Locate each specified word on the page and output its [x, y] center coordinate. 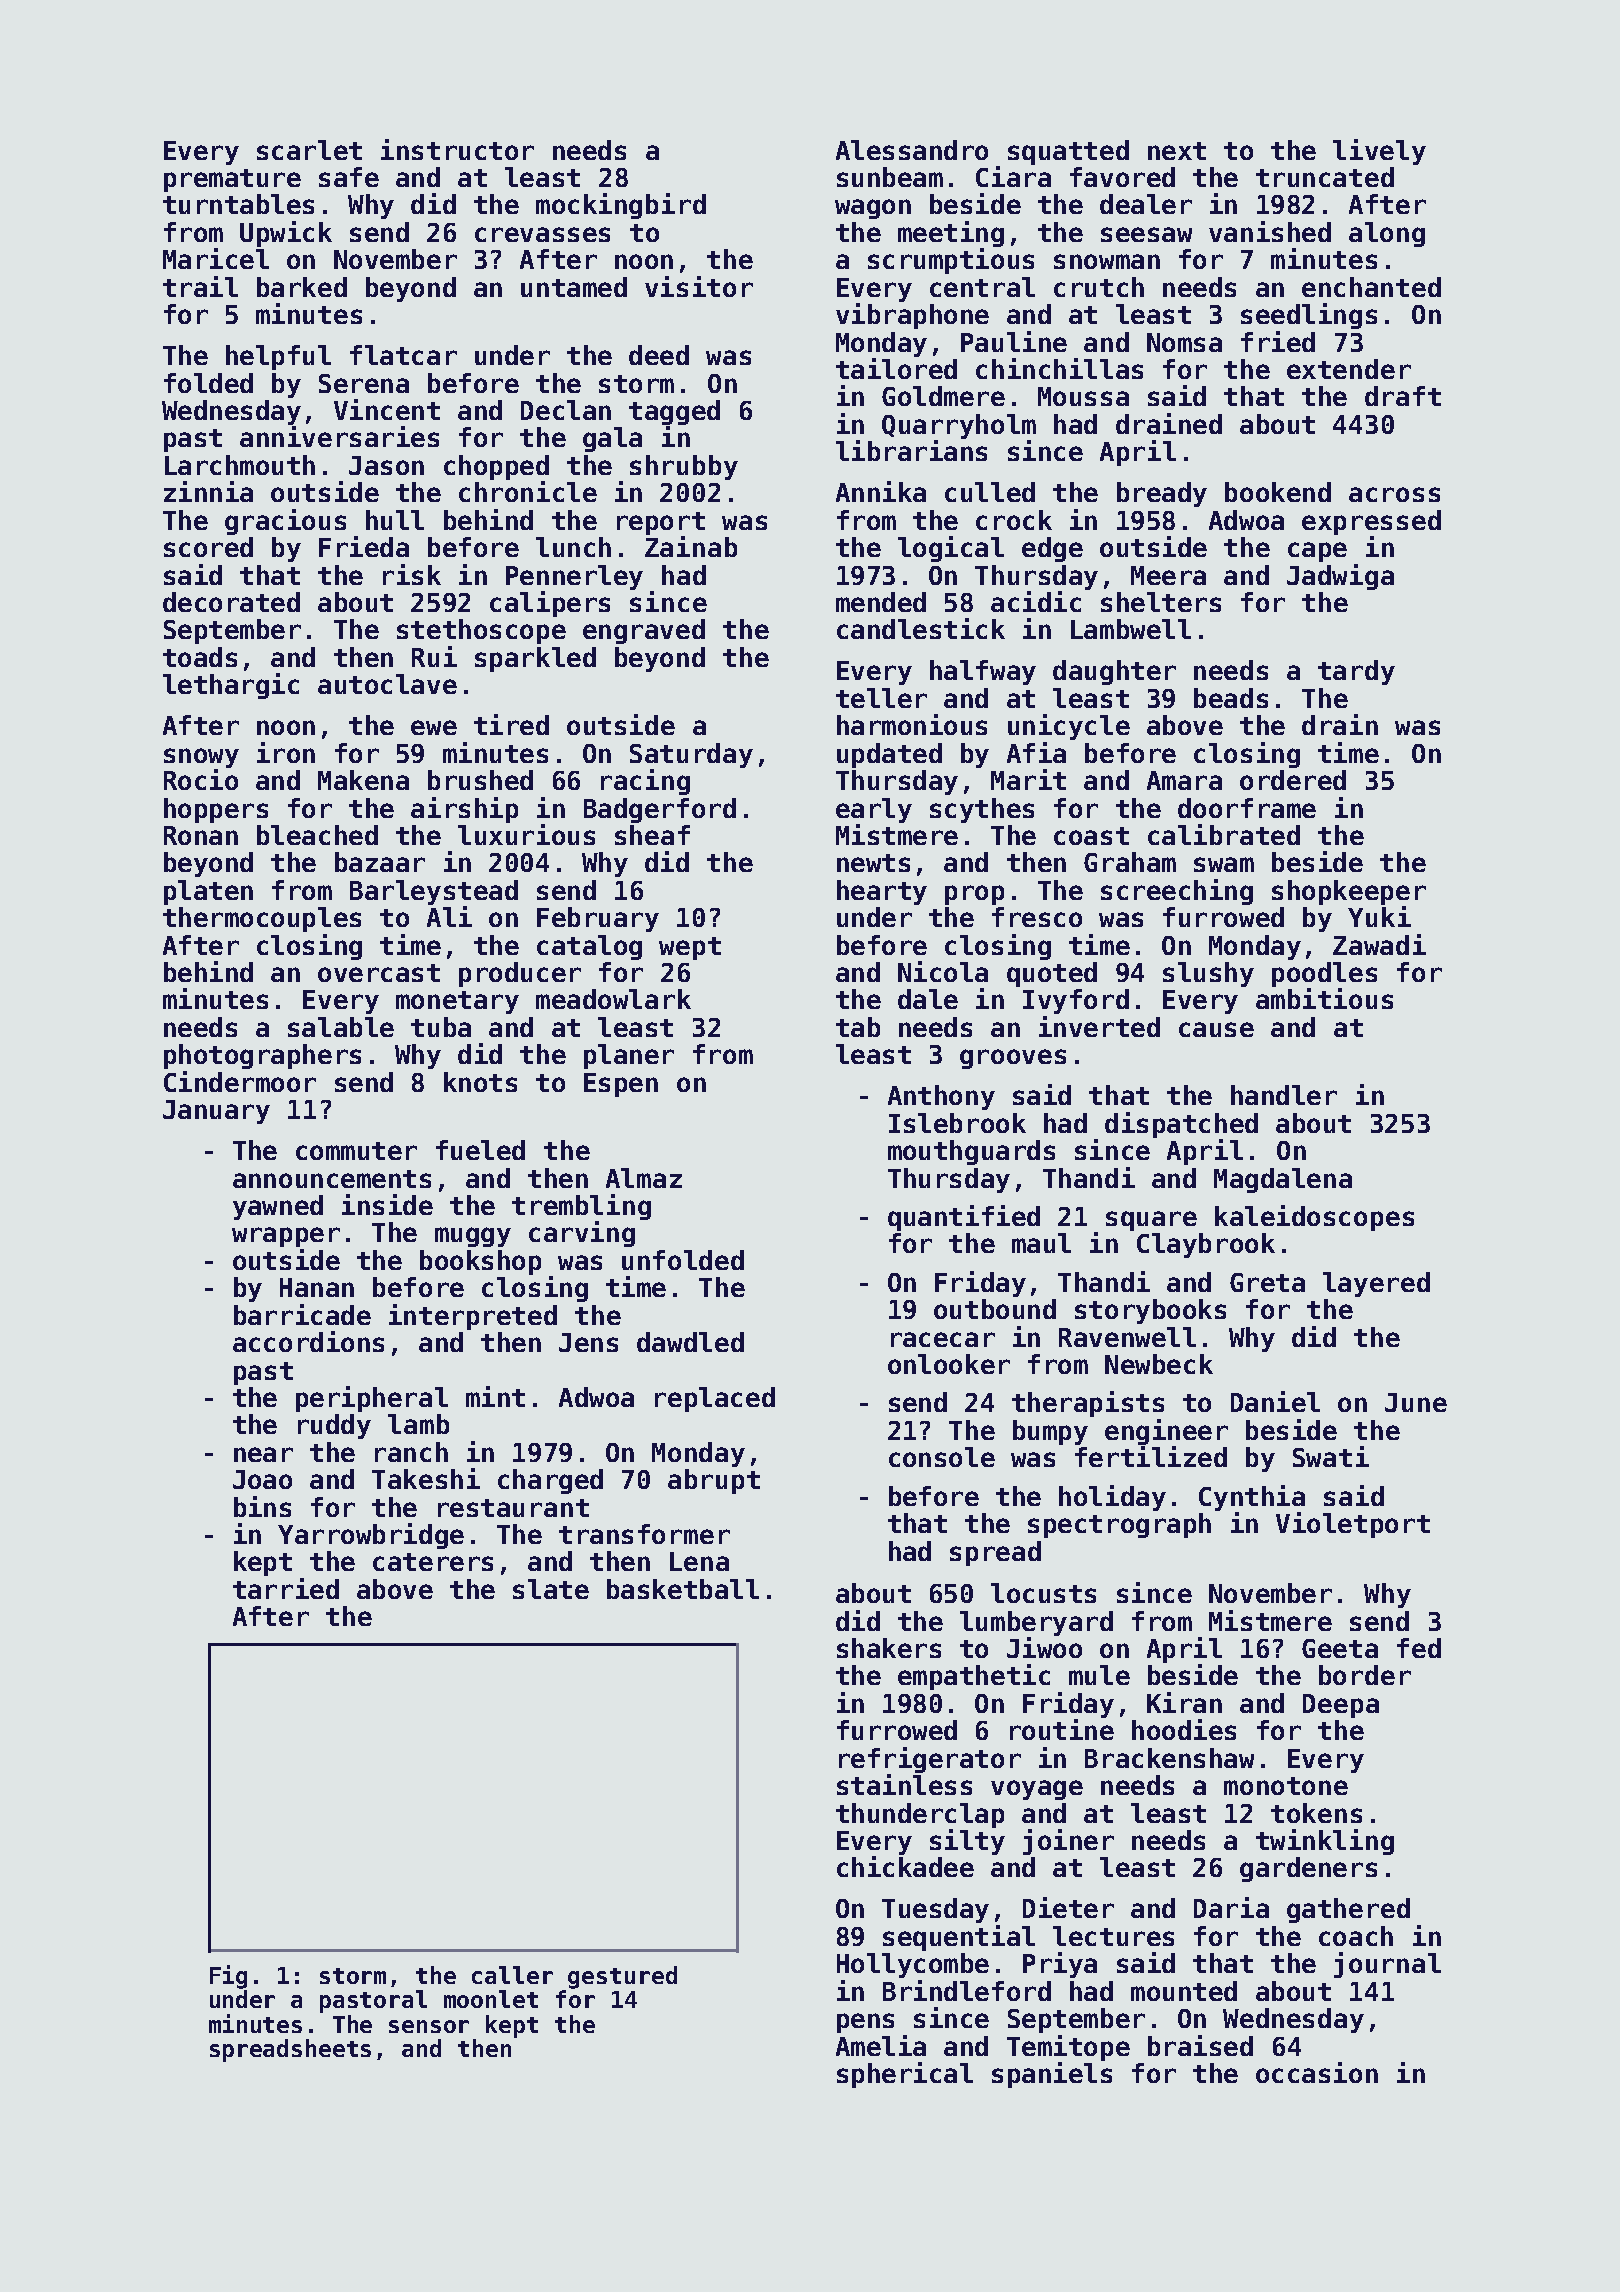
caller [512, 1975]
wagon [873, 209]
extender [1349, 369]
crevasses [542, 234]
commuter [356, 1151]
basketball [683, 1589]
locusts [1043, 1593]
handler [1284, 1095]
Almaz [644, 1178]
